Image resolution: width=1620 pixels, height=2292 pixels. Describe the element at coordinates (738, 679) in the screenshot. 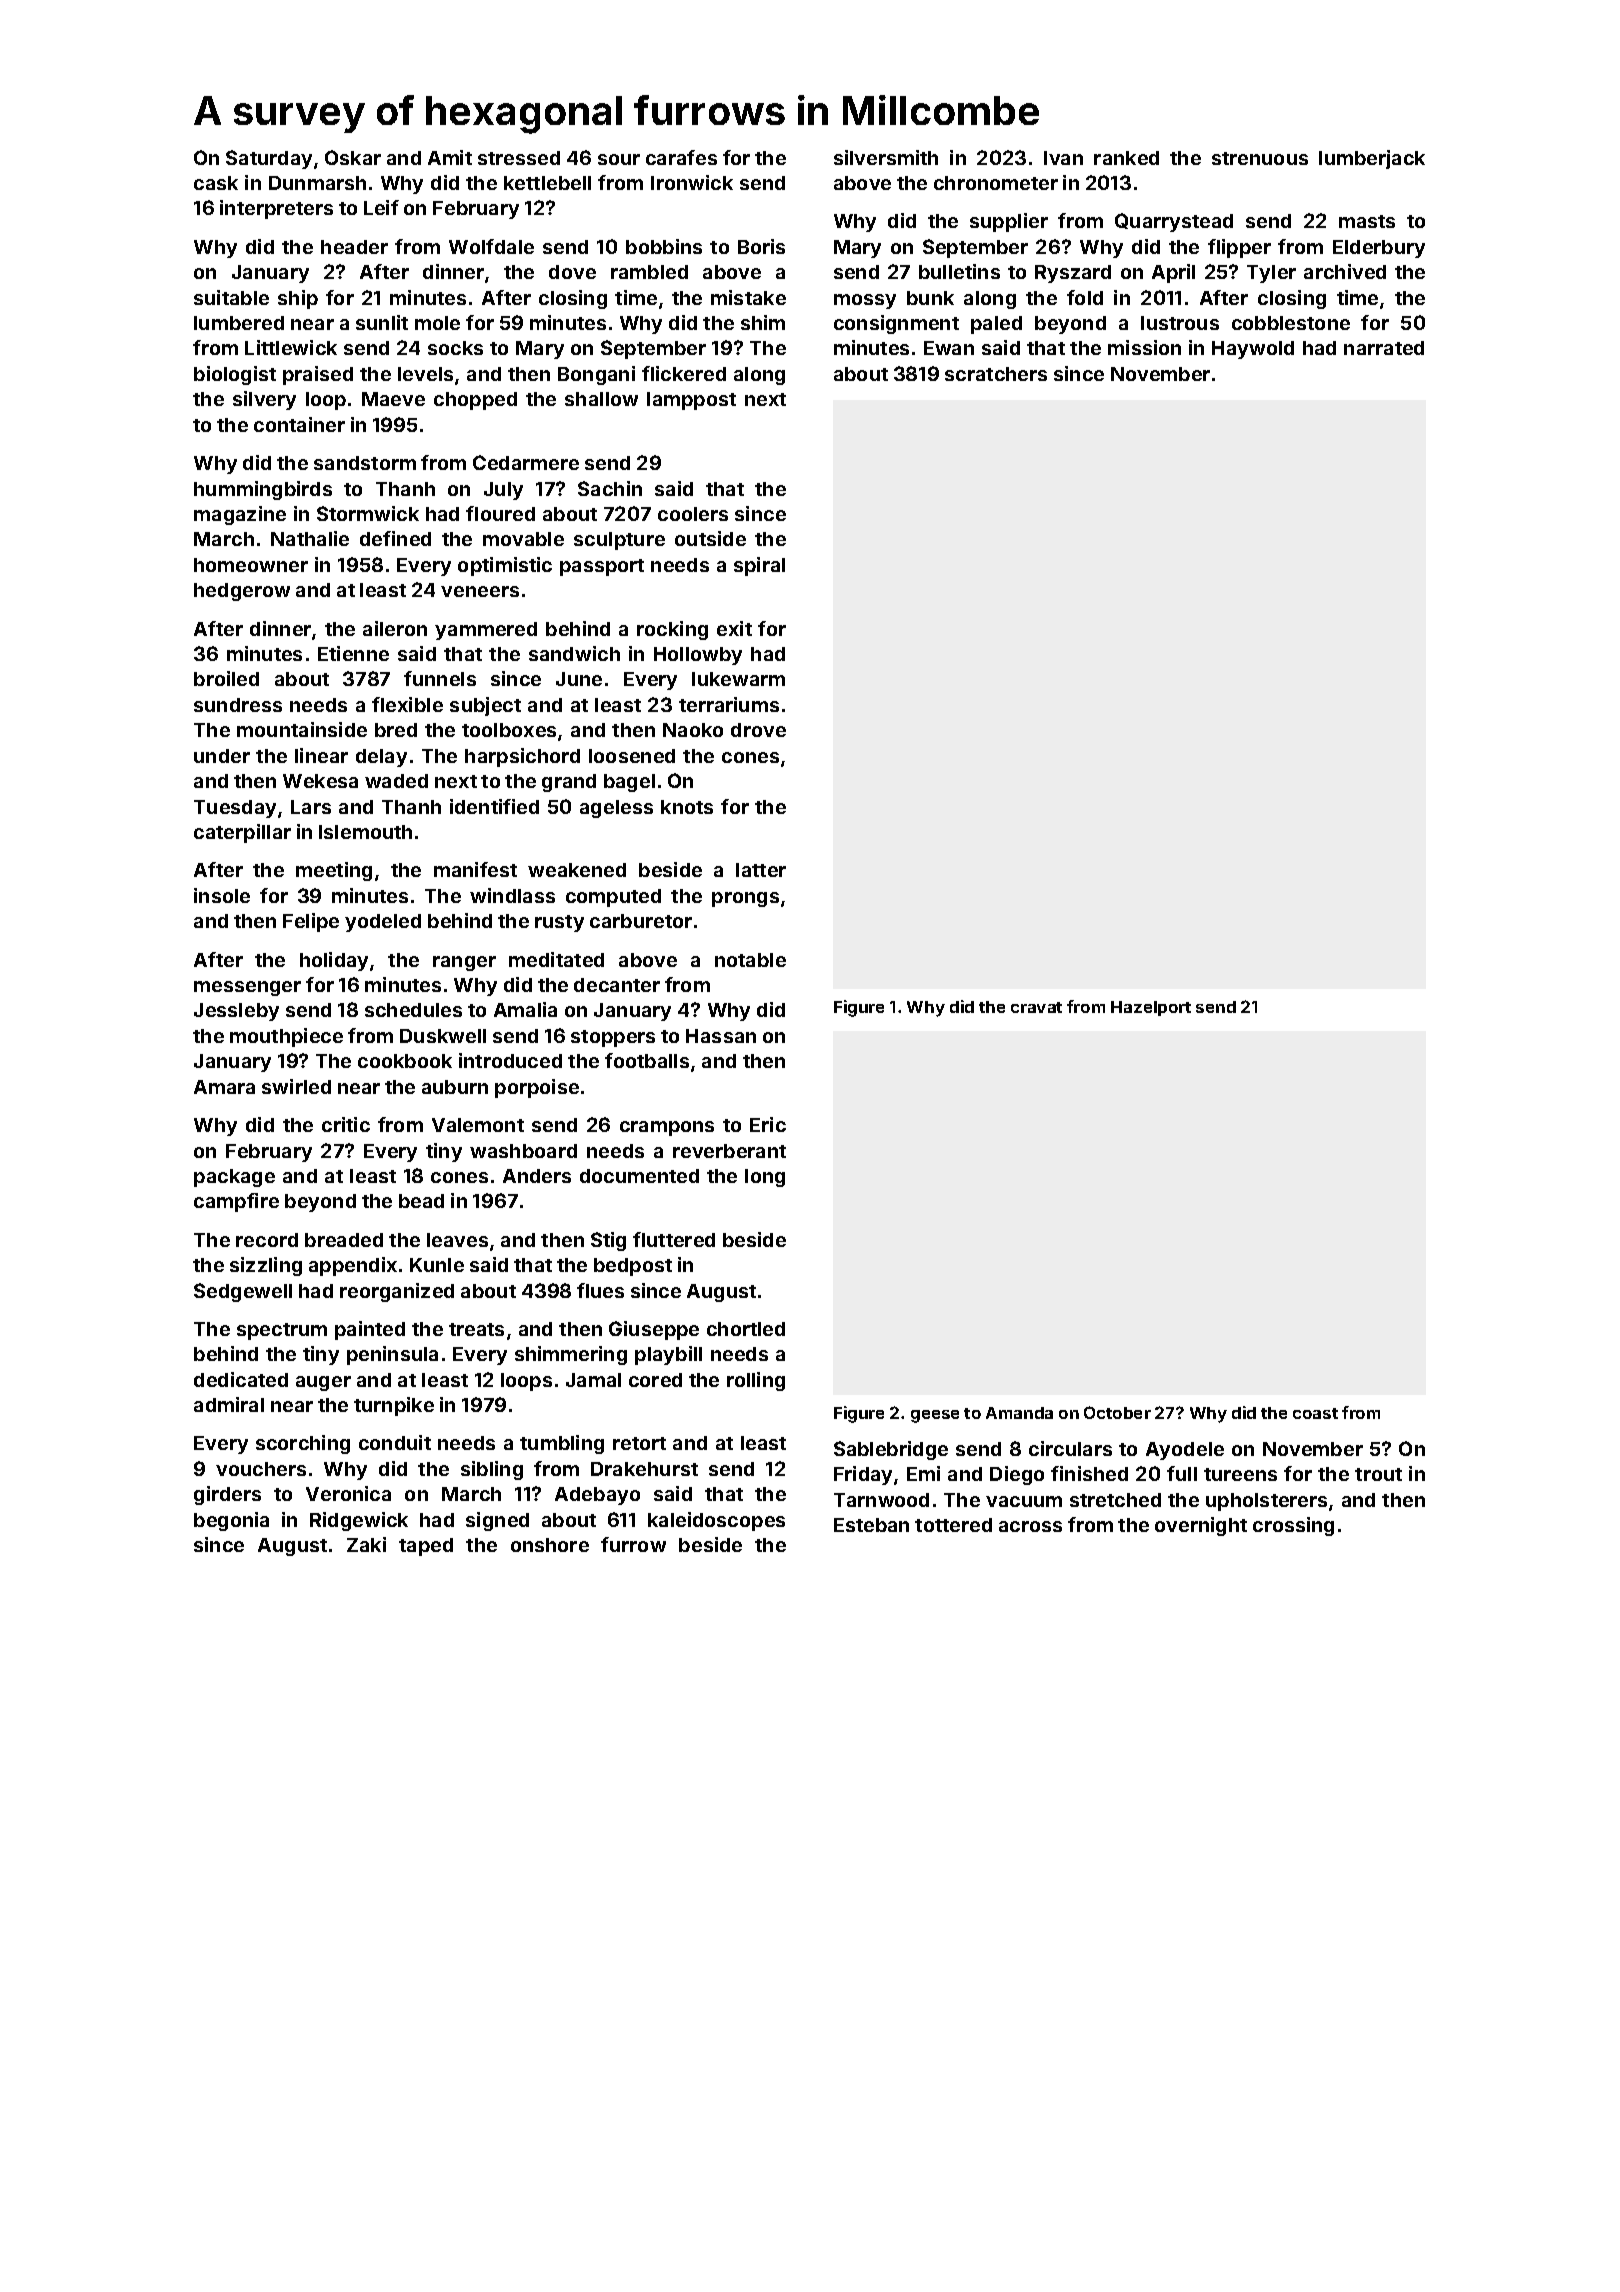

I see `lukewarm` at that location.
